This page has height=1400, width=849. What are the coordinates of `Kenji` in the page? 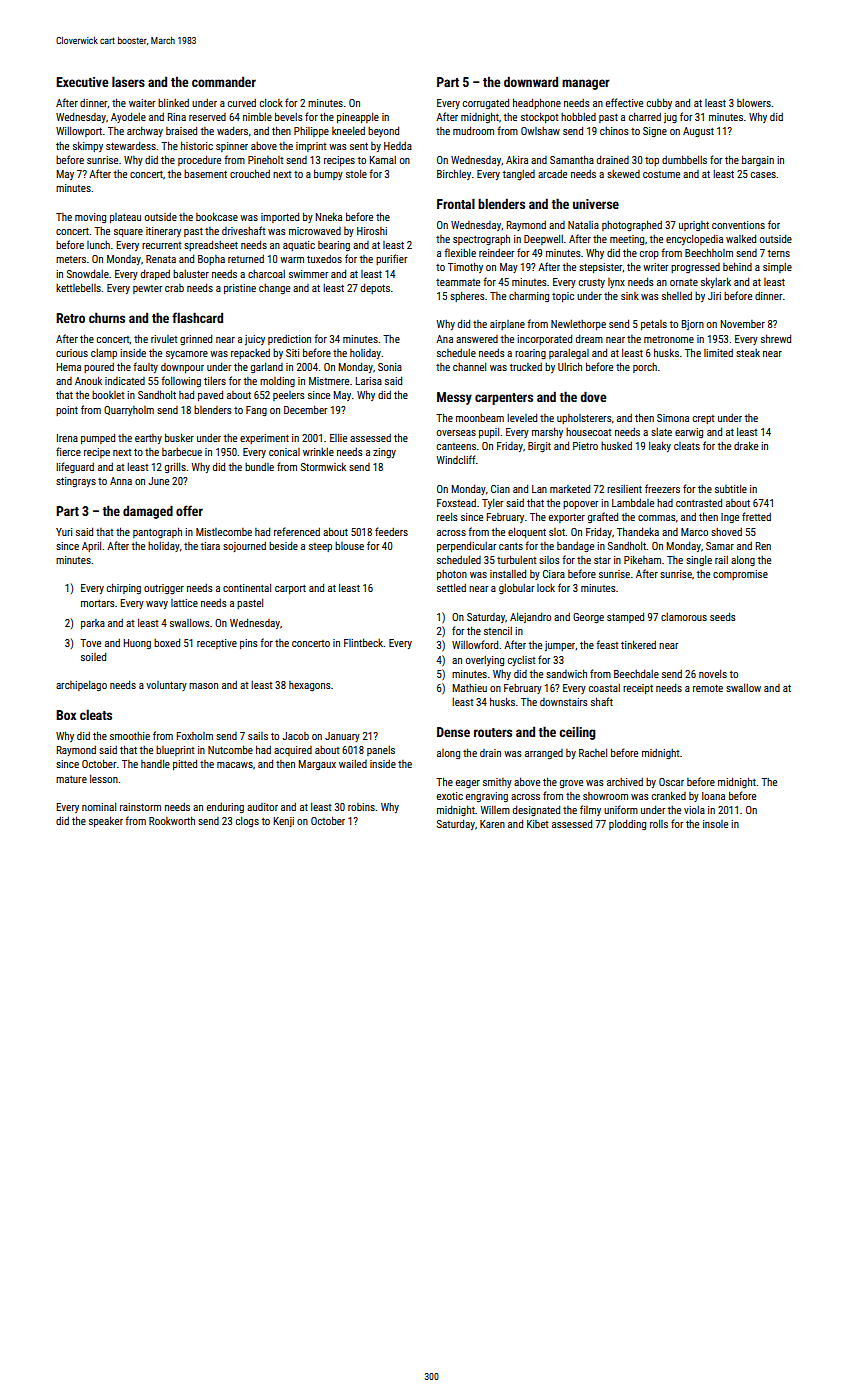 It's located at (284, 822).
